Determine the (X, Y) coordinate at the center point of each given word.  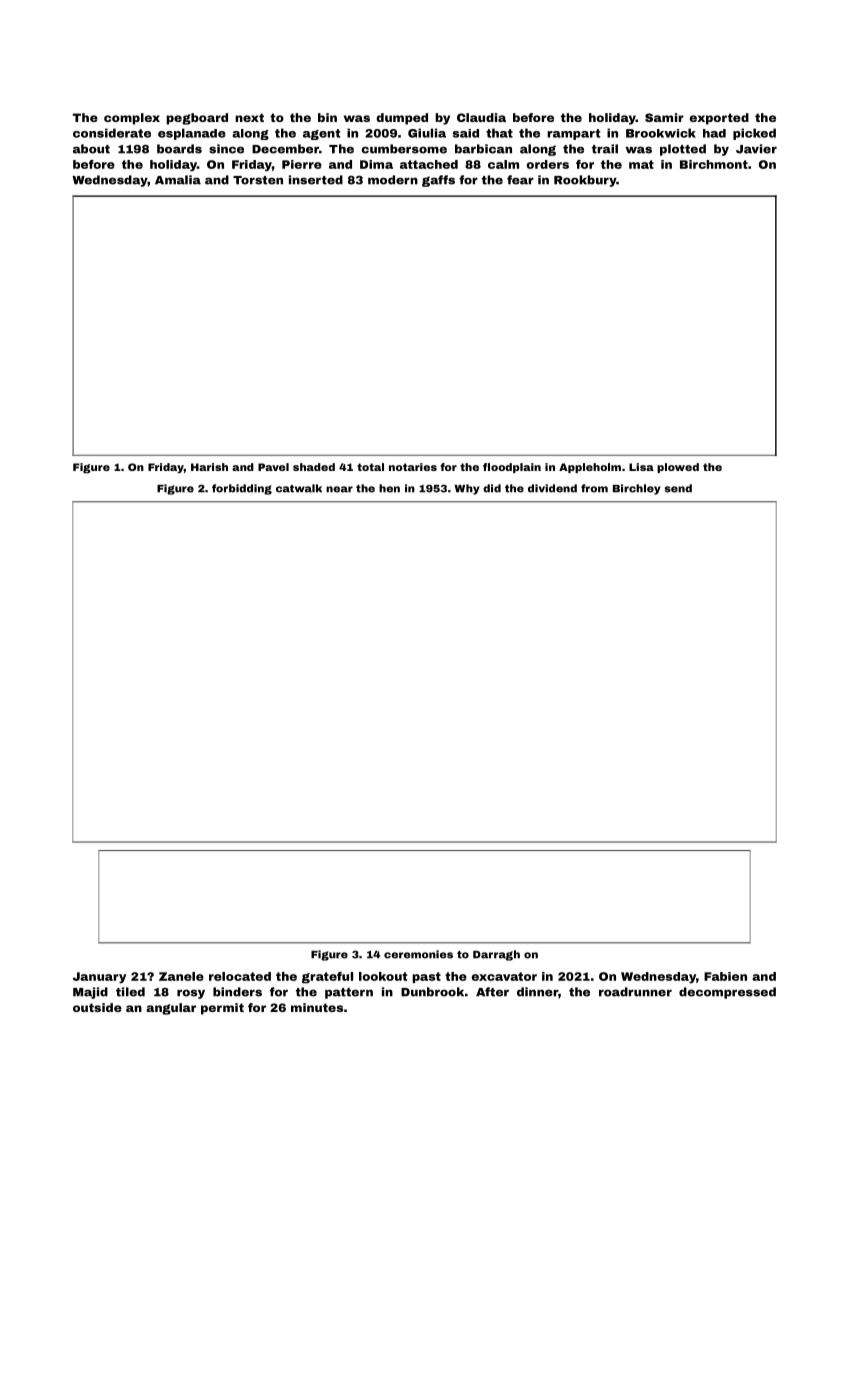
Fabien (725, 976)
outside (97, 1007)
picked (754, 134)
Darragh (496, 955)
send (678, 488)
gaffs (438, 181)
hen (389, 488)
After (492, 992)
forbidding (242, 489)
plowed (678, 468)
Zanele (181, 976)
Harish (209, 467)
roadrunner (635, 992)
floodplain (512, 468)
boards (179, 149)
